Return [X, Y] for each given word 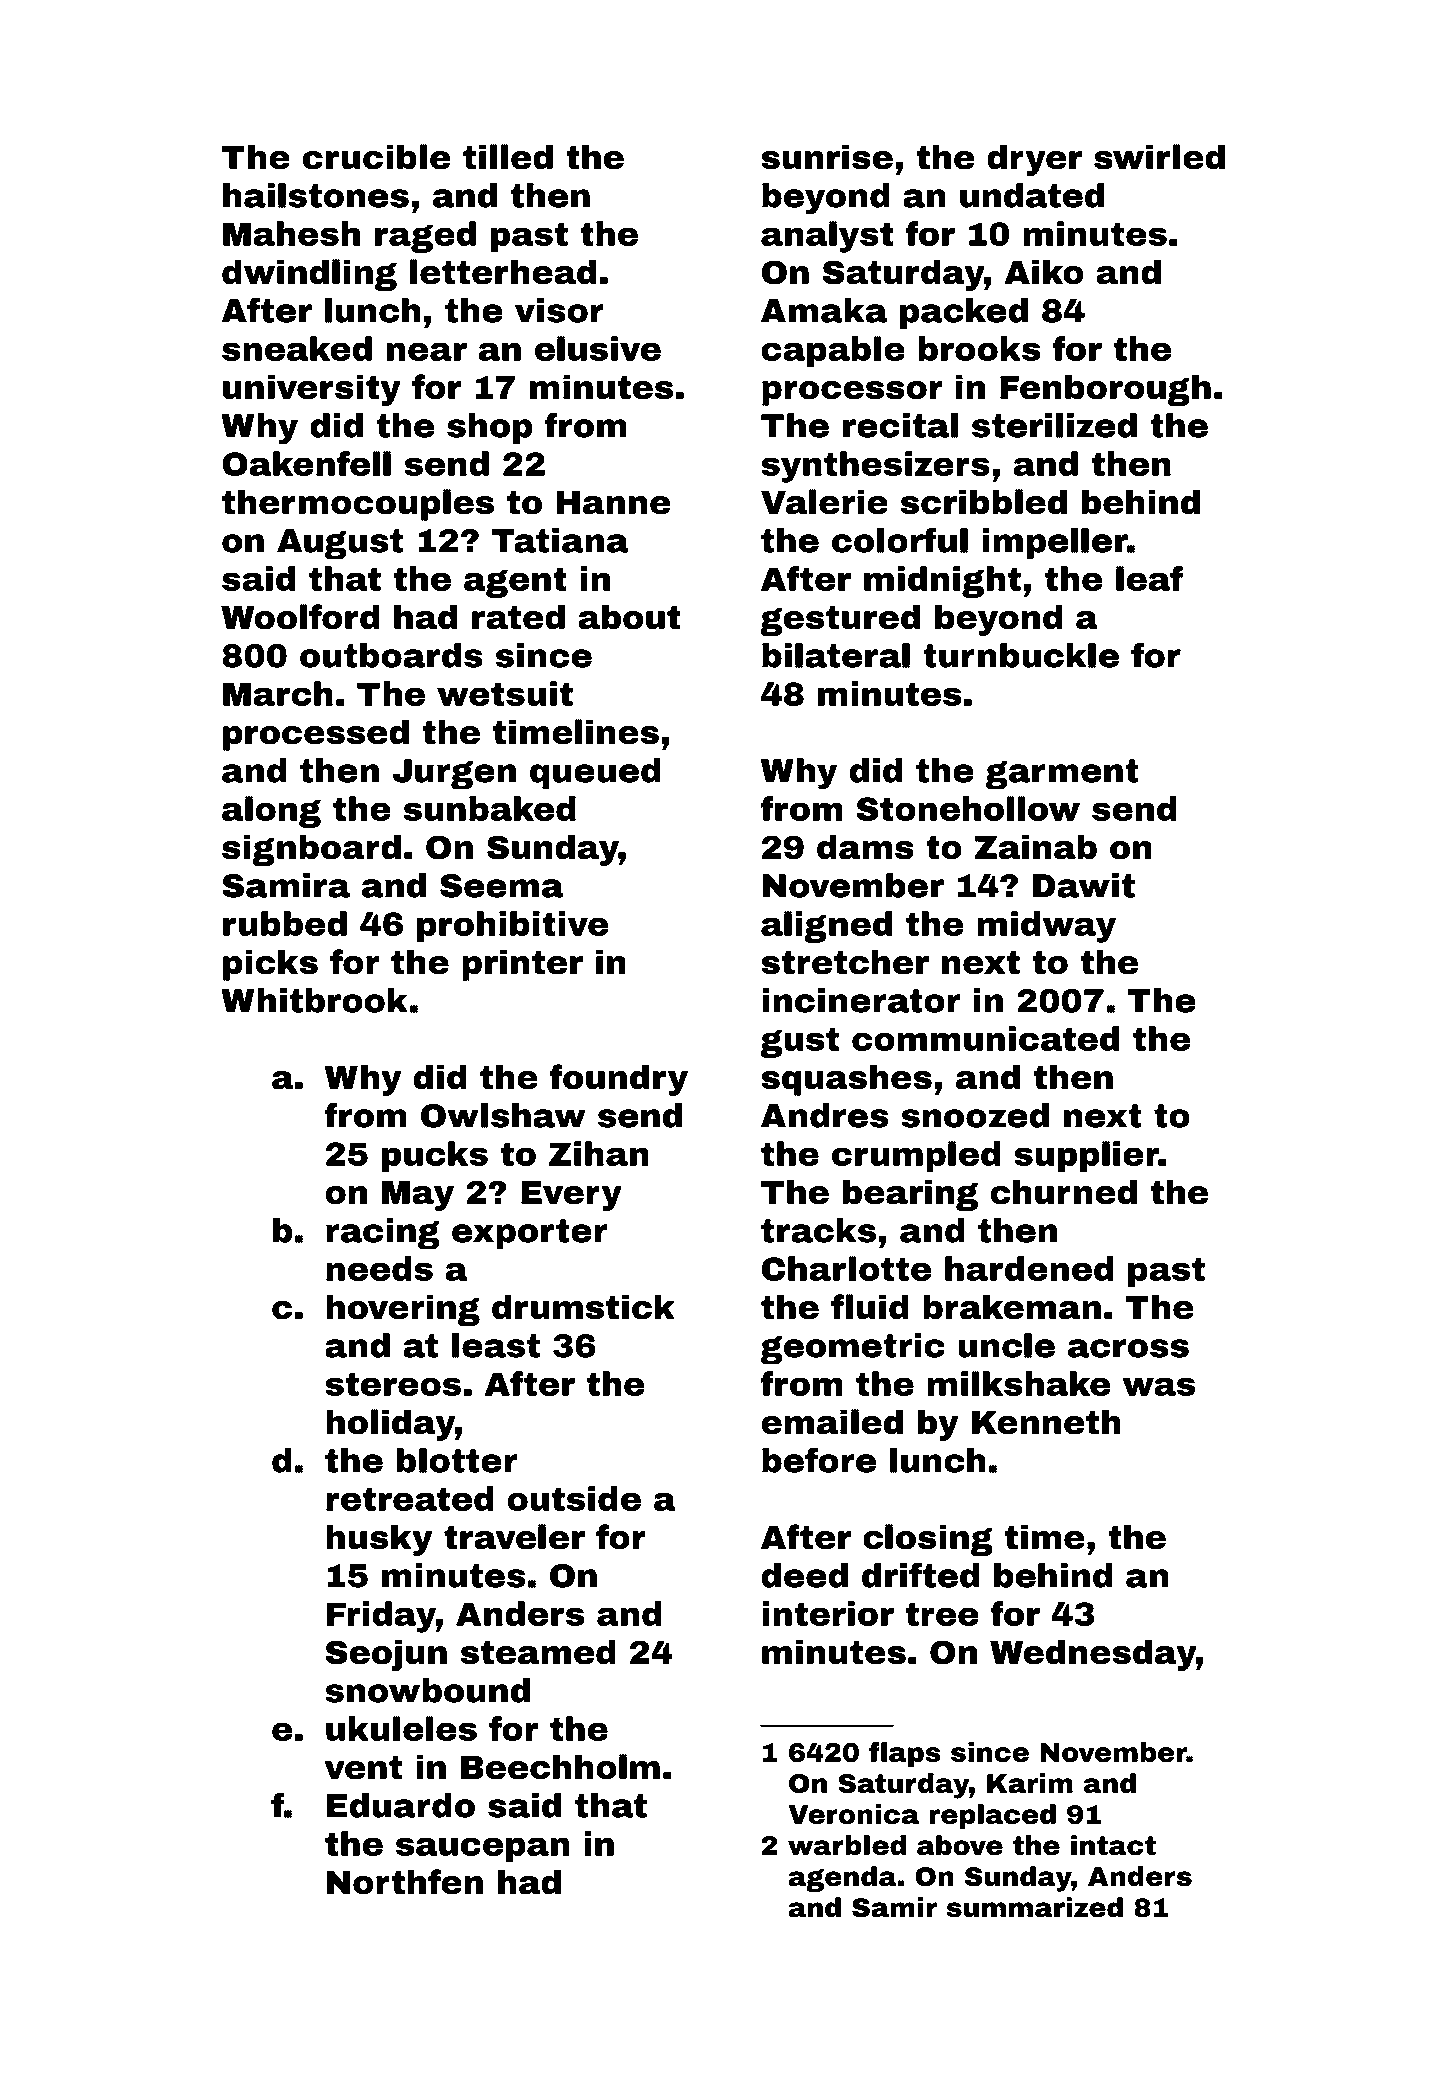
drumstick [583, 1307]
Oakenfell [306, 463]
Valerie [824, 502]
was [1158, 1386]
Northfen [405, 1882]
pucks [435, 1156]
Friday [381, 1617]
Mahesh [291, 233]
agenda [842, 1879]
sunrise [827, 157]
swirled [1159, 157]
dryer [1034, 160]
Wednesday [1093, 1655]
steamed [538, 1652]
